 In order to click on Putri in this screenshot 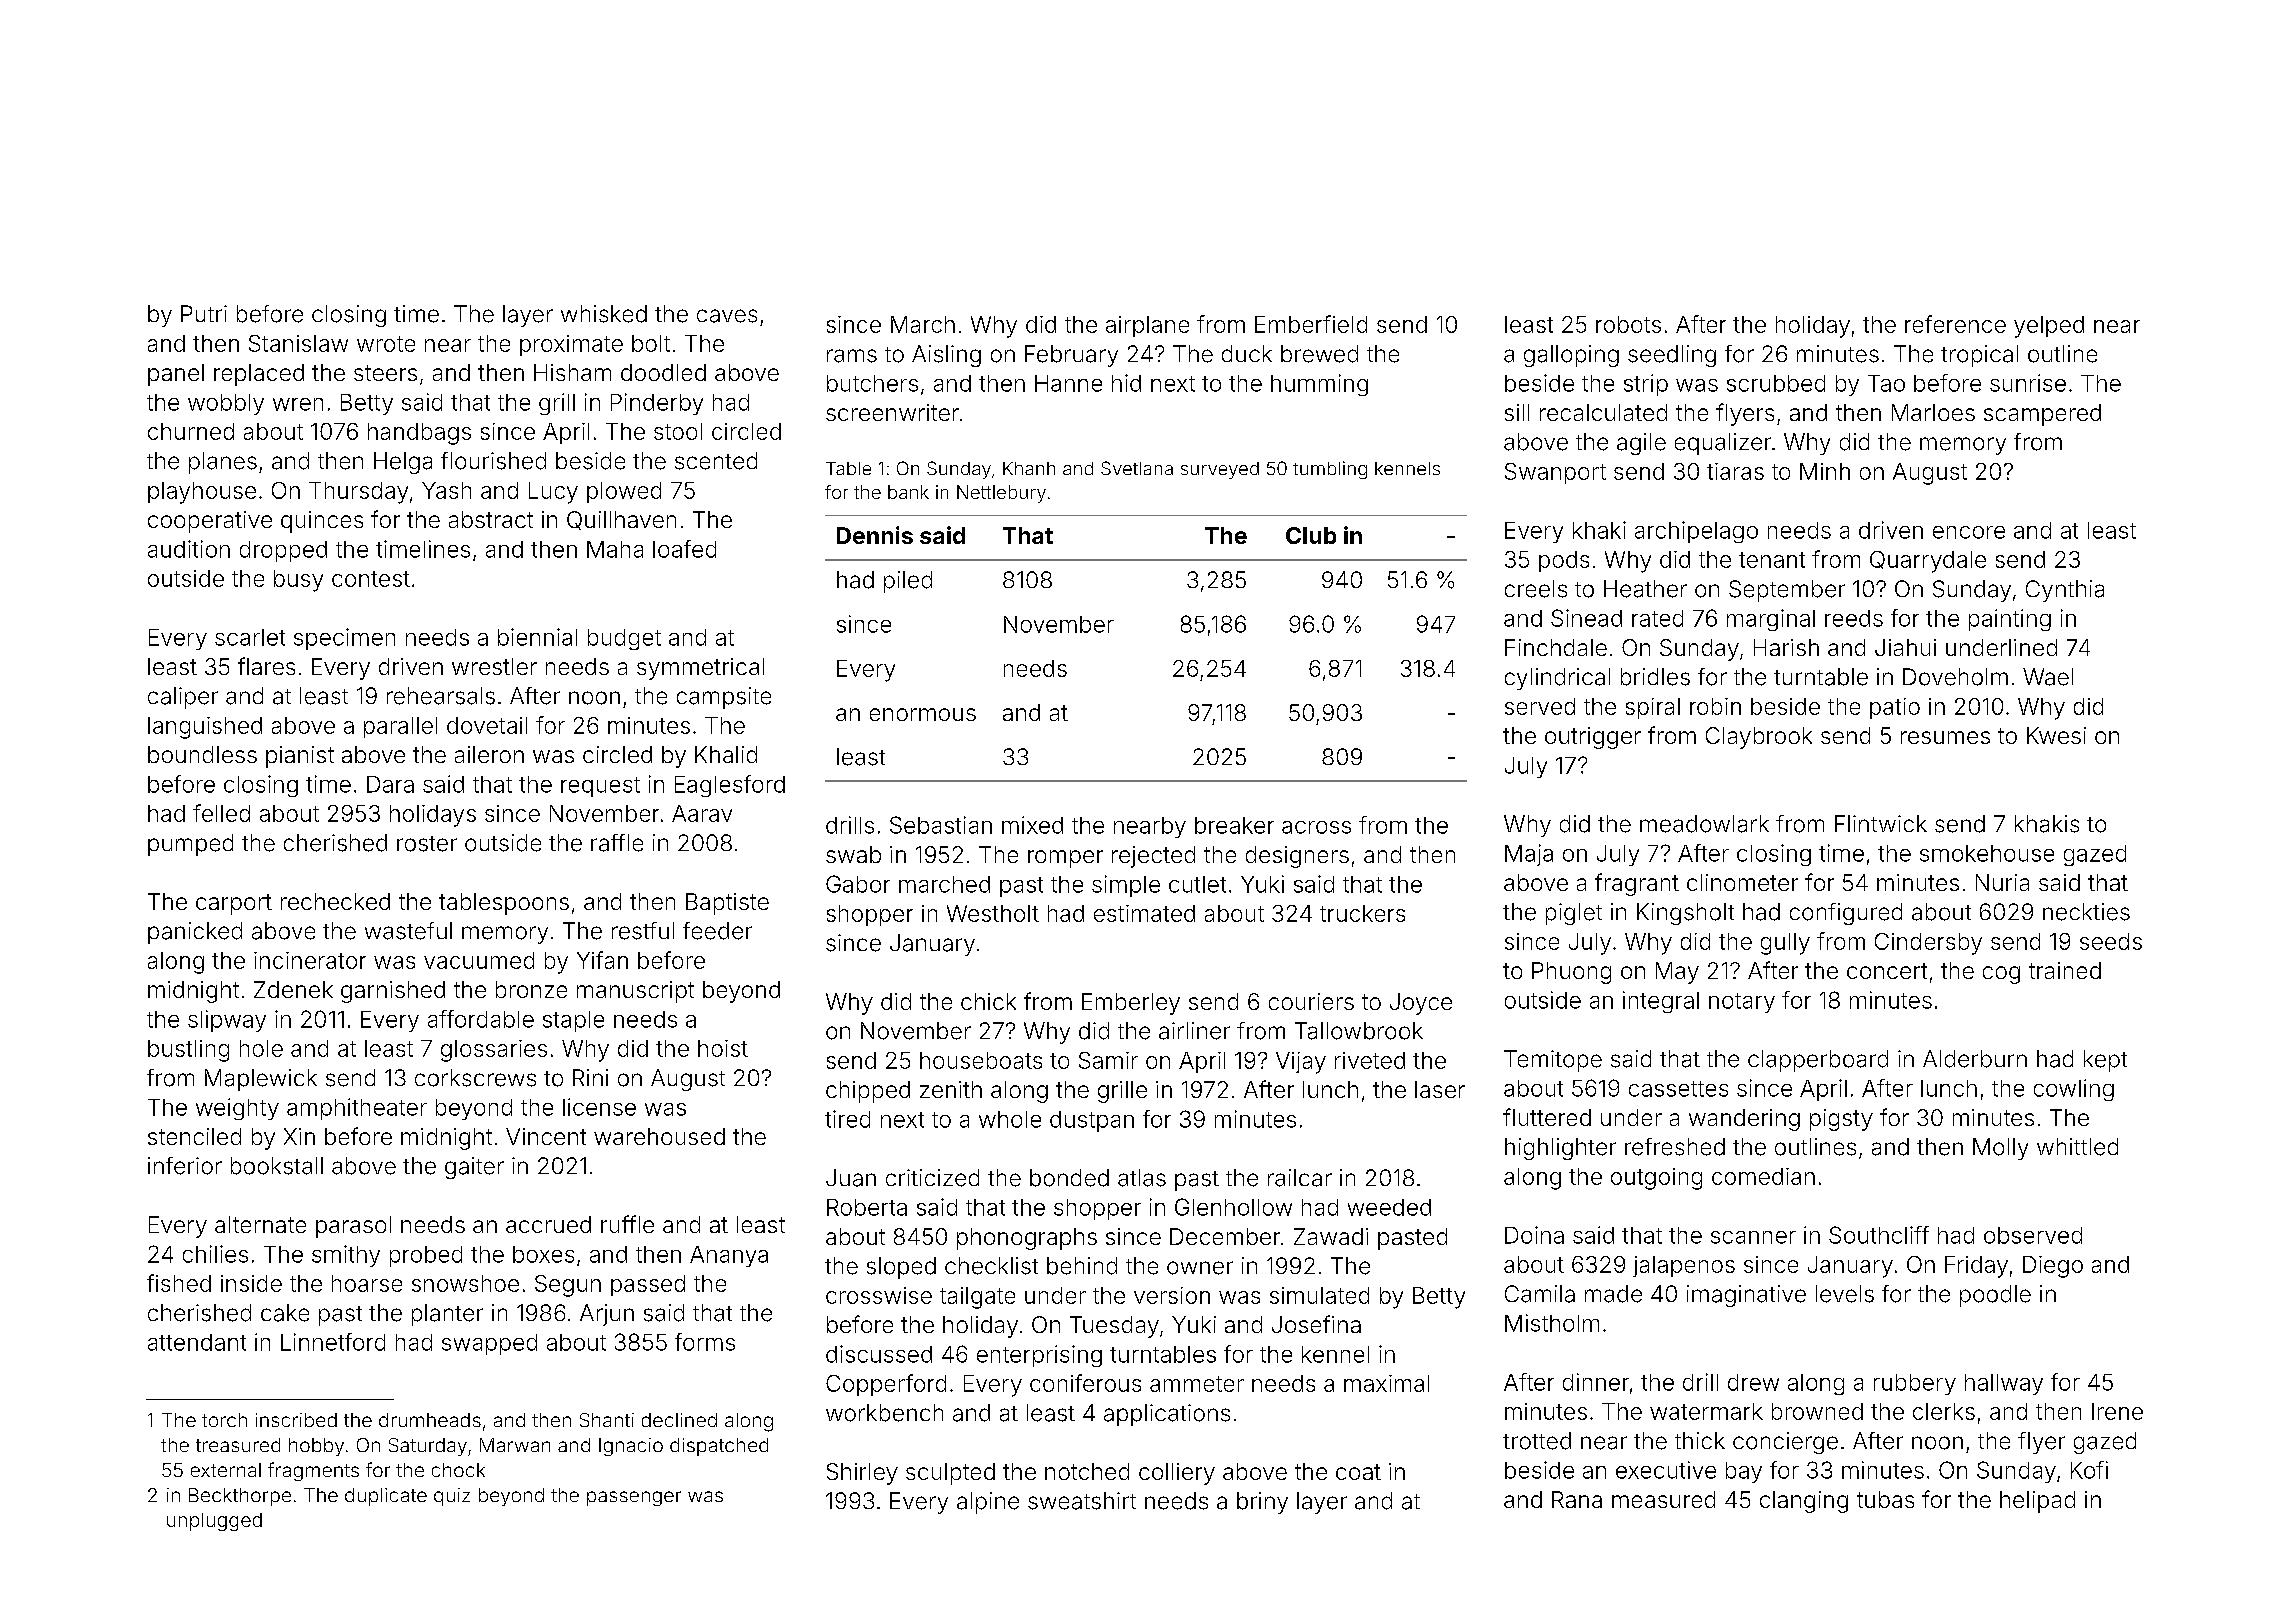, I will do `click(204, 313)`.
